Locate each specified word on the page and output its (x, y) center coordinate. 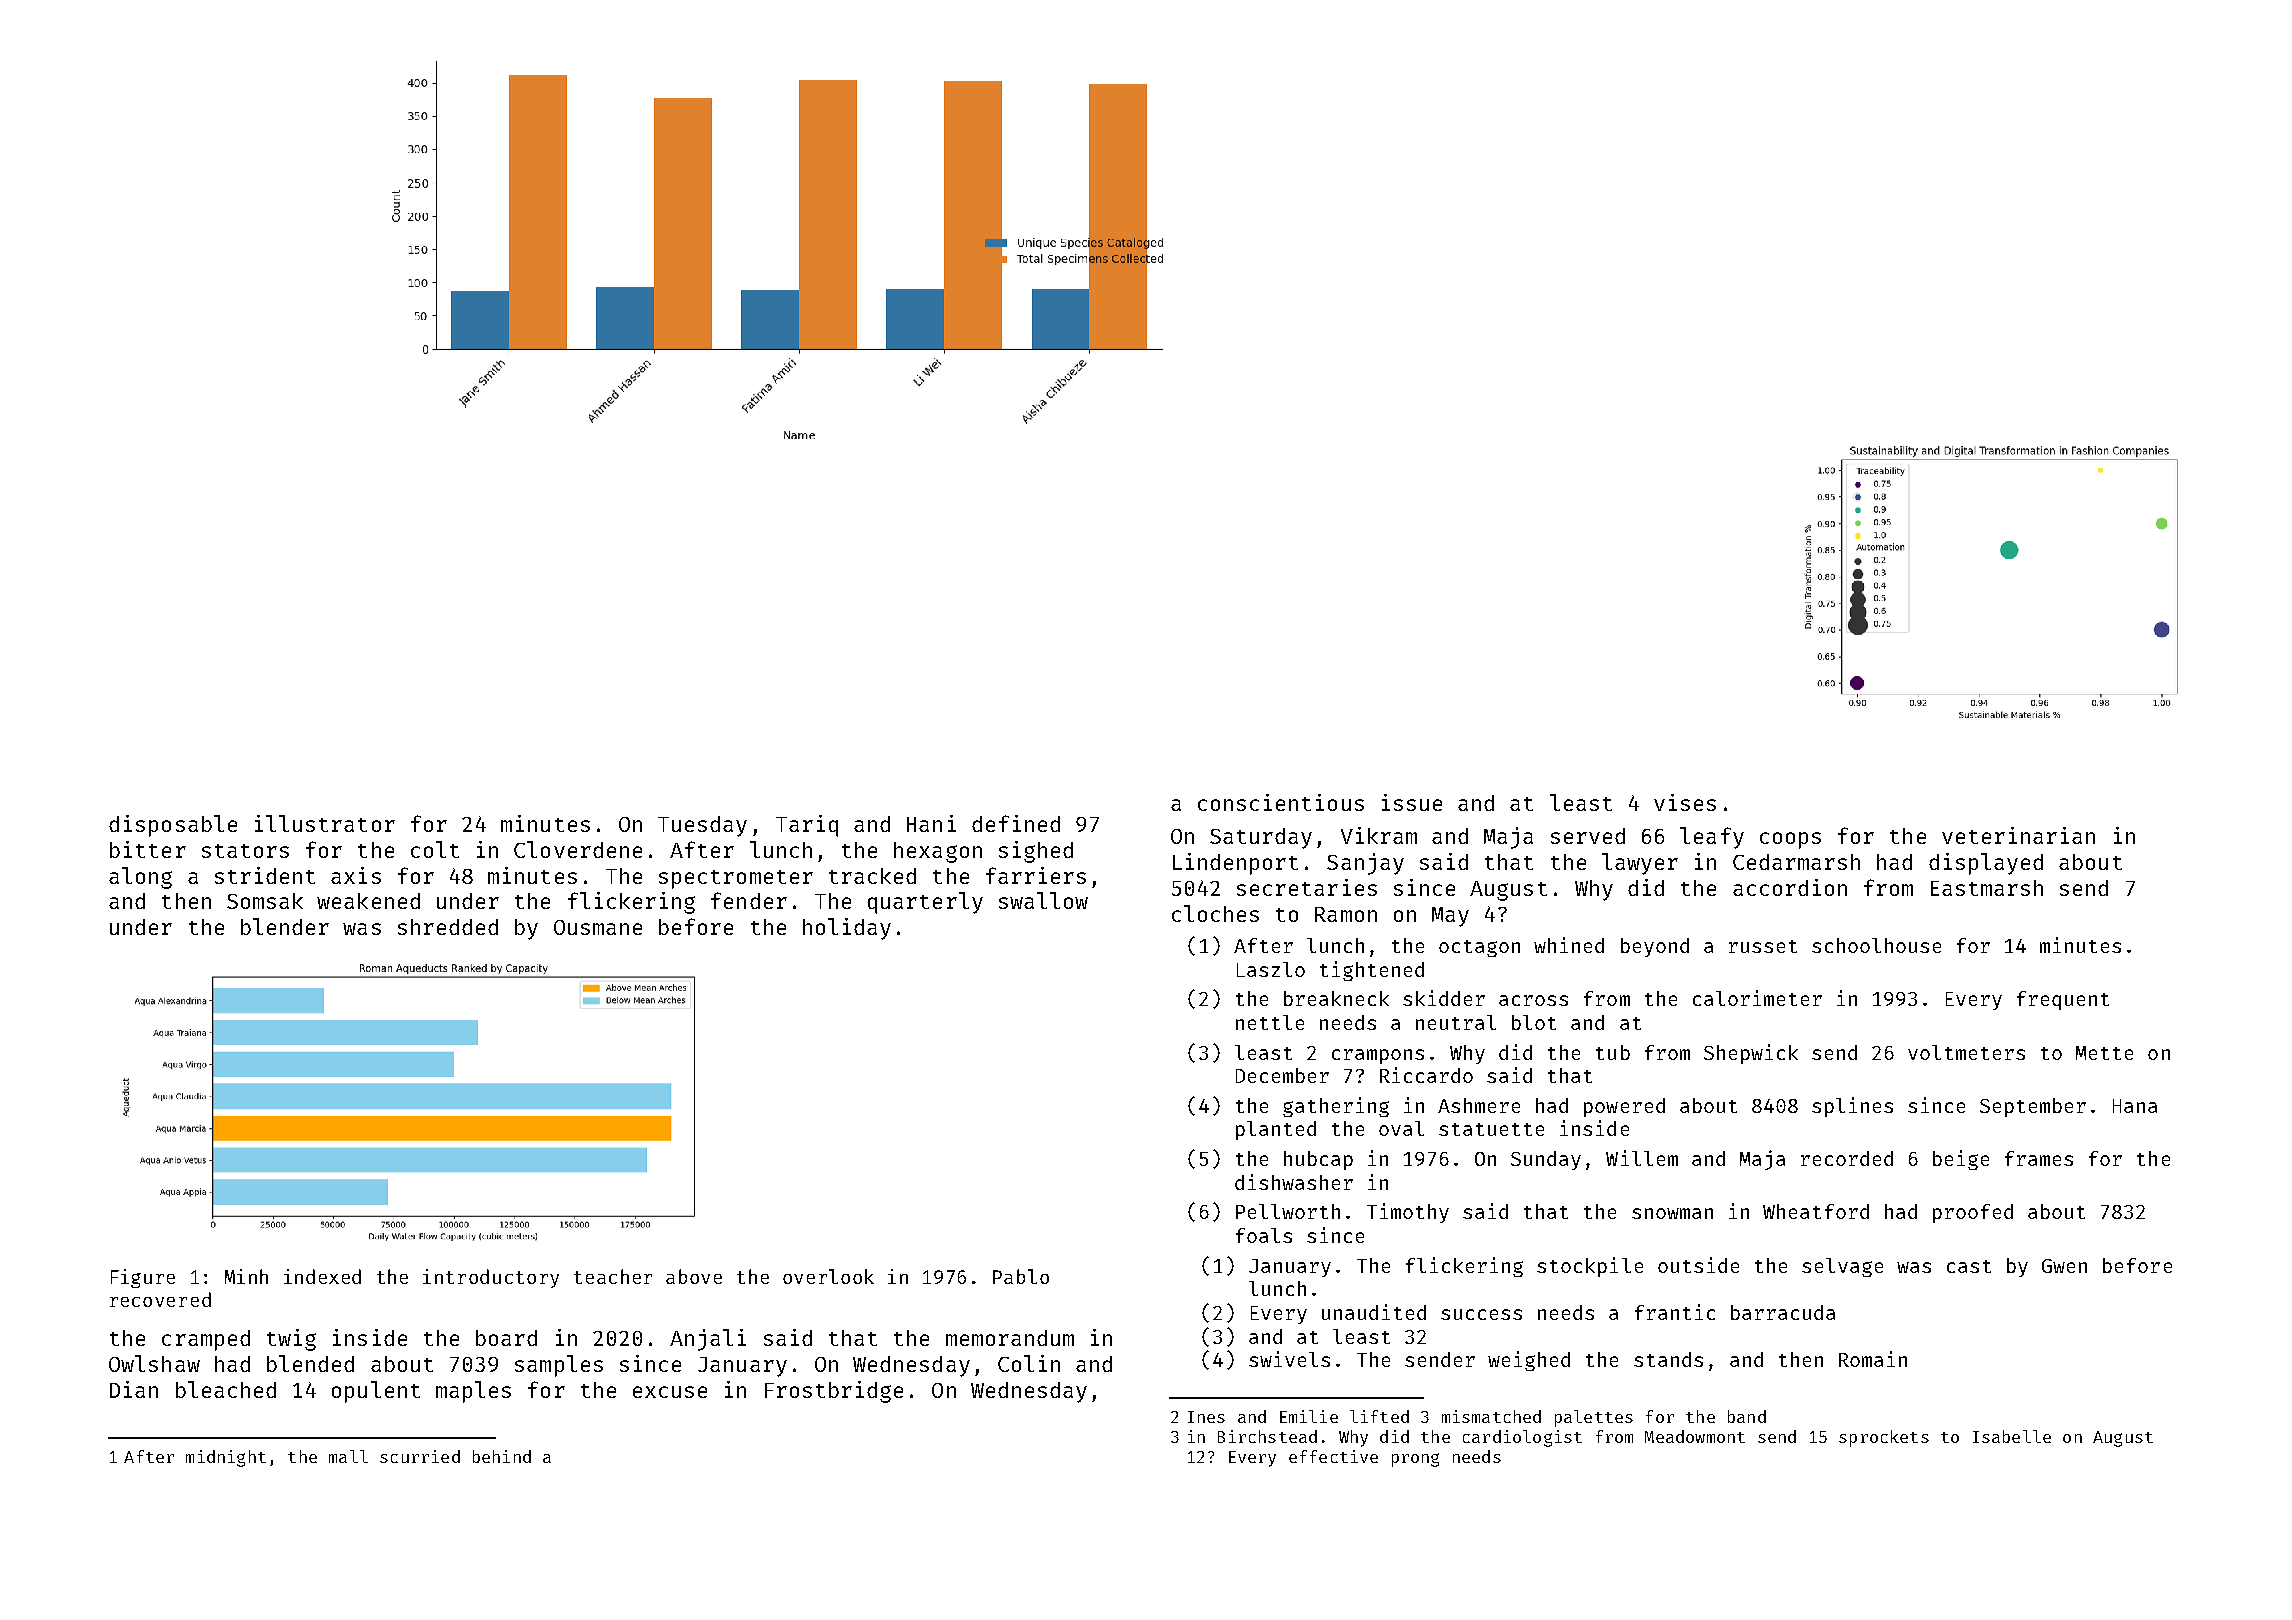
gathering (1336, 1107)
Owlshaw (154, 1363)
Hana (2135, 1106)
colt (435, 849)
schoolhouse (1876, 945)
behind (502, 1456)
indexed (322, 1276)
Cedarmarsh (1796, 862)
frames (2039, 1158)
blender (285, 926)
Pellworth (1288, 1211)
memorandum (1010, 1338)
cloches (1215, 913)
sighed (1036, 852)
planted (1276, 1130)
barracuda (1783, 1312)
